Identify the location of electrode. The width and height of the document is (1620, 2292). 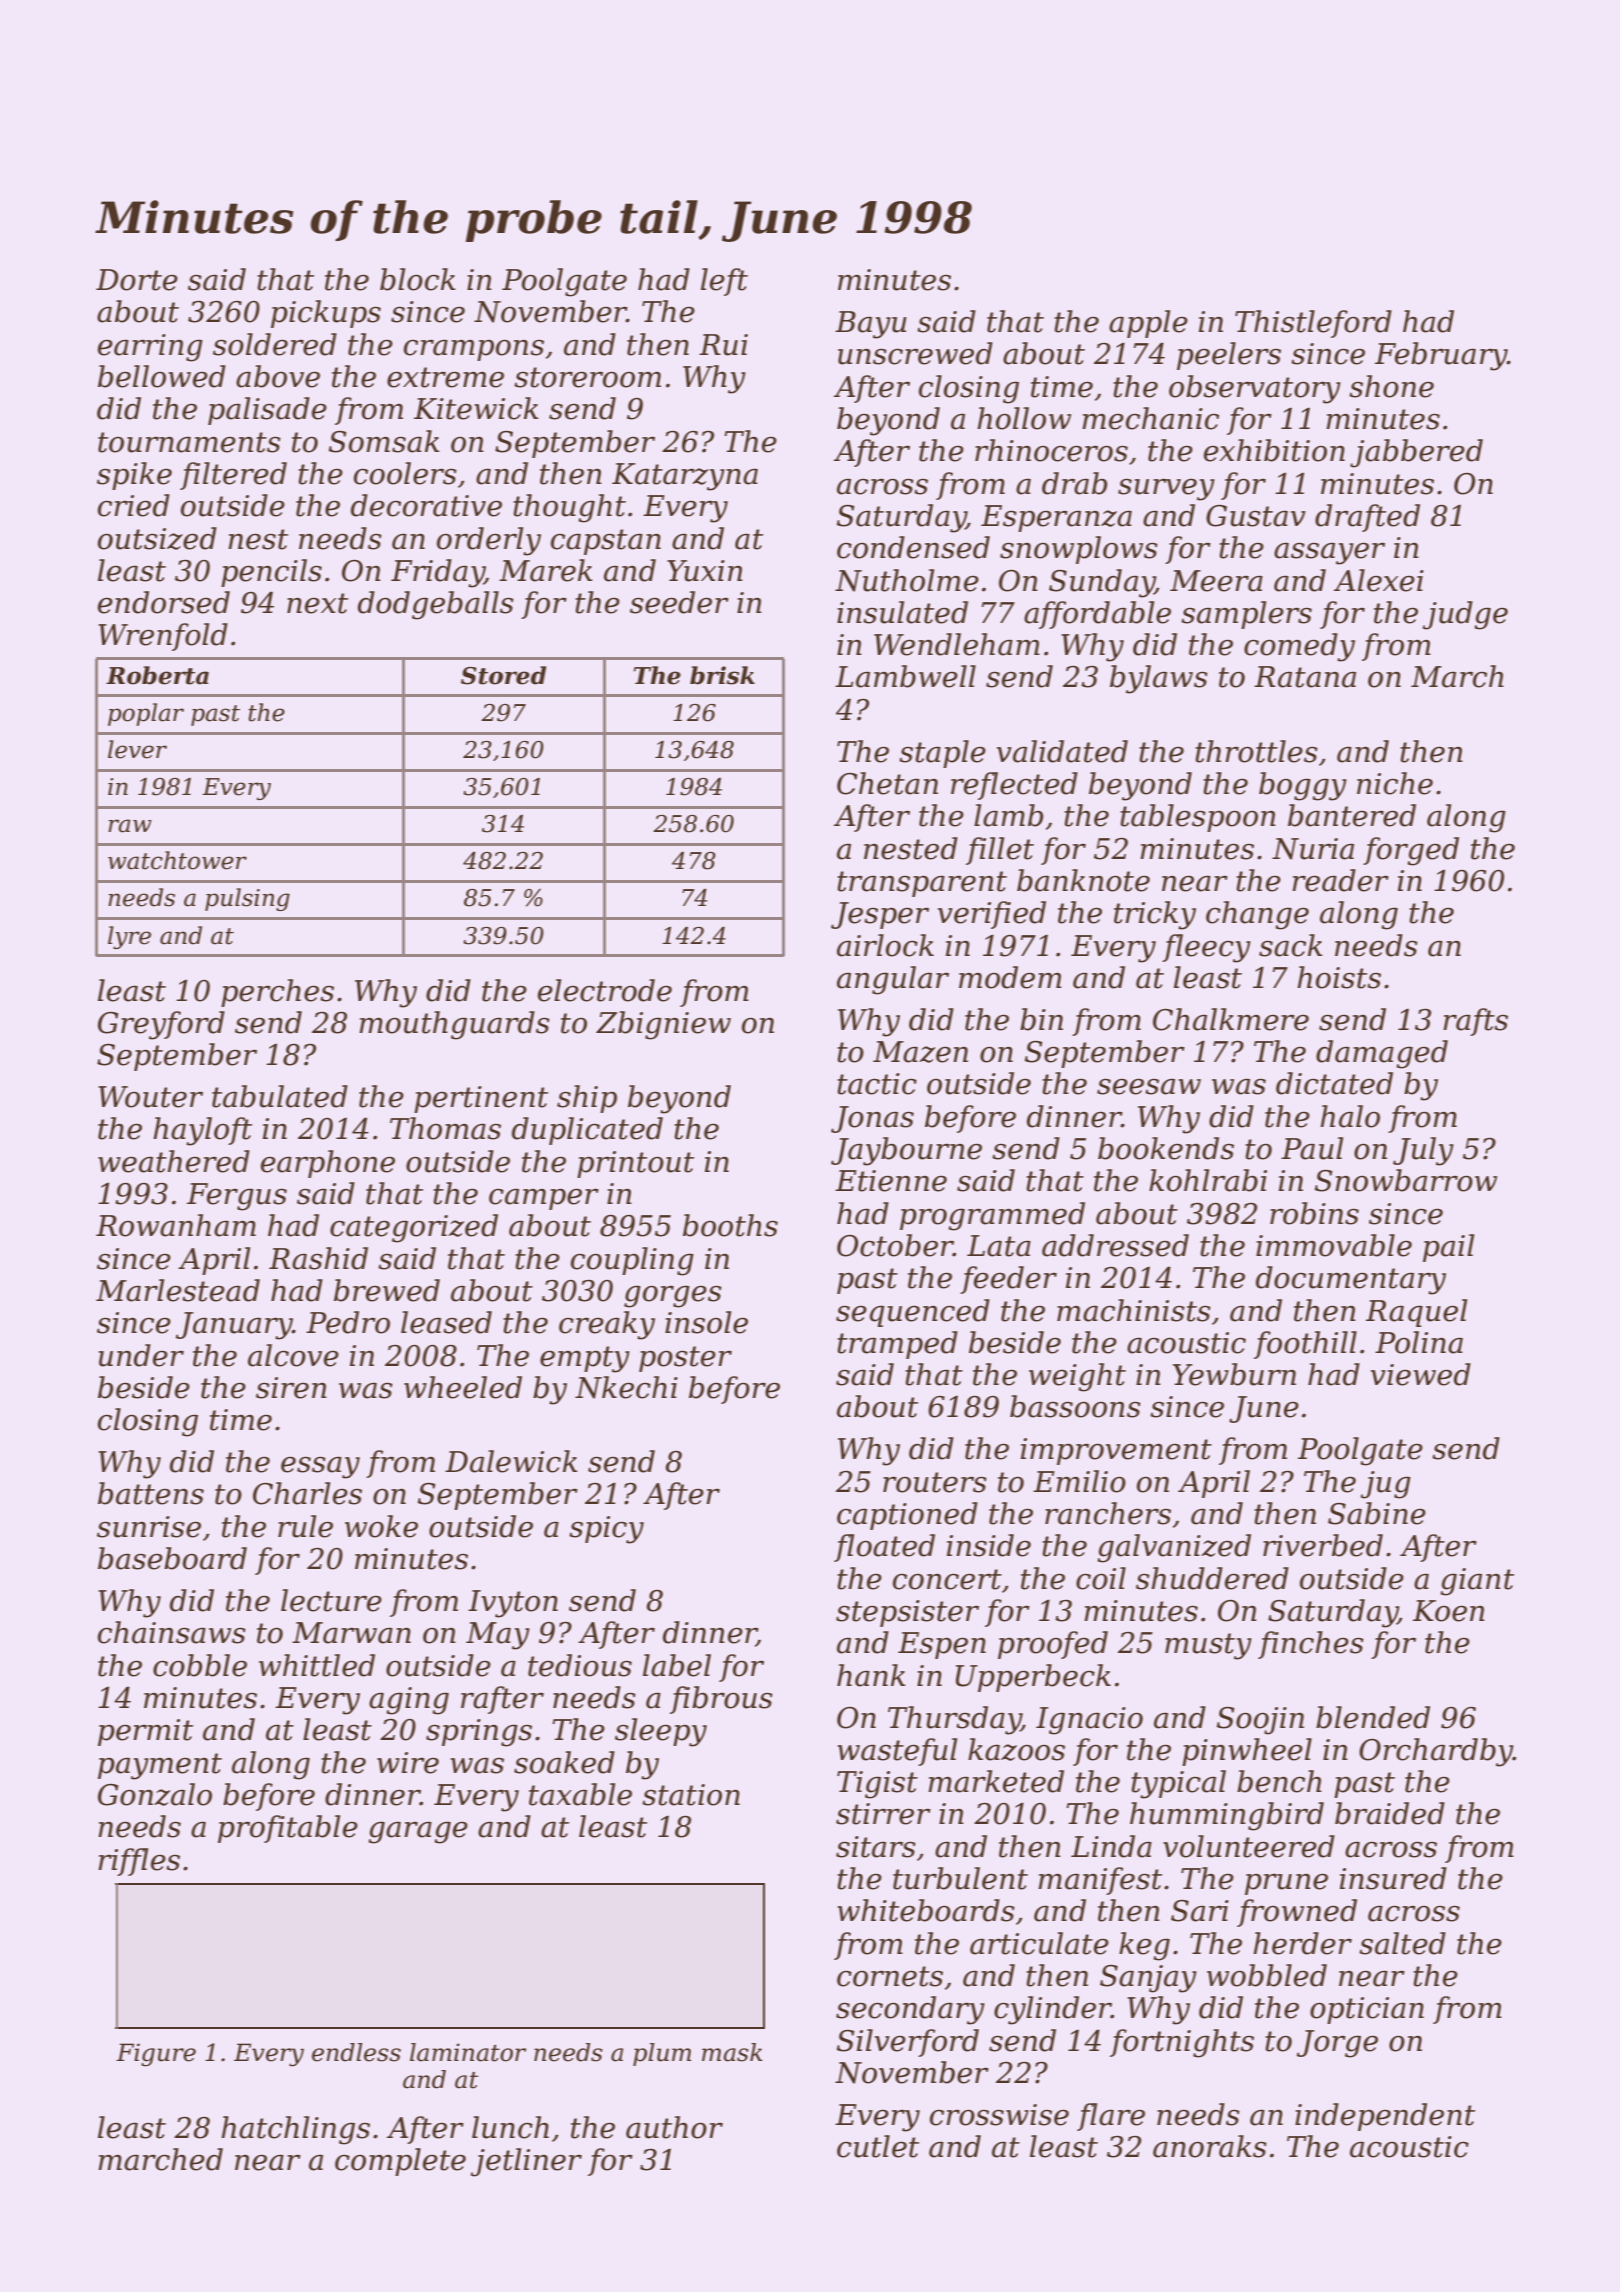
(605, 990).
